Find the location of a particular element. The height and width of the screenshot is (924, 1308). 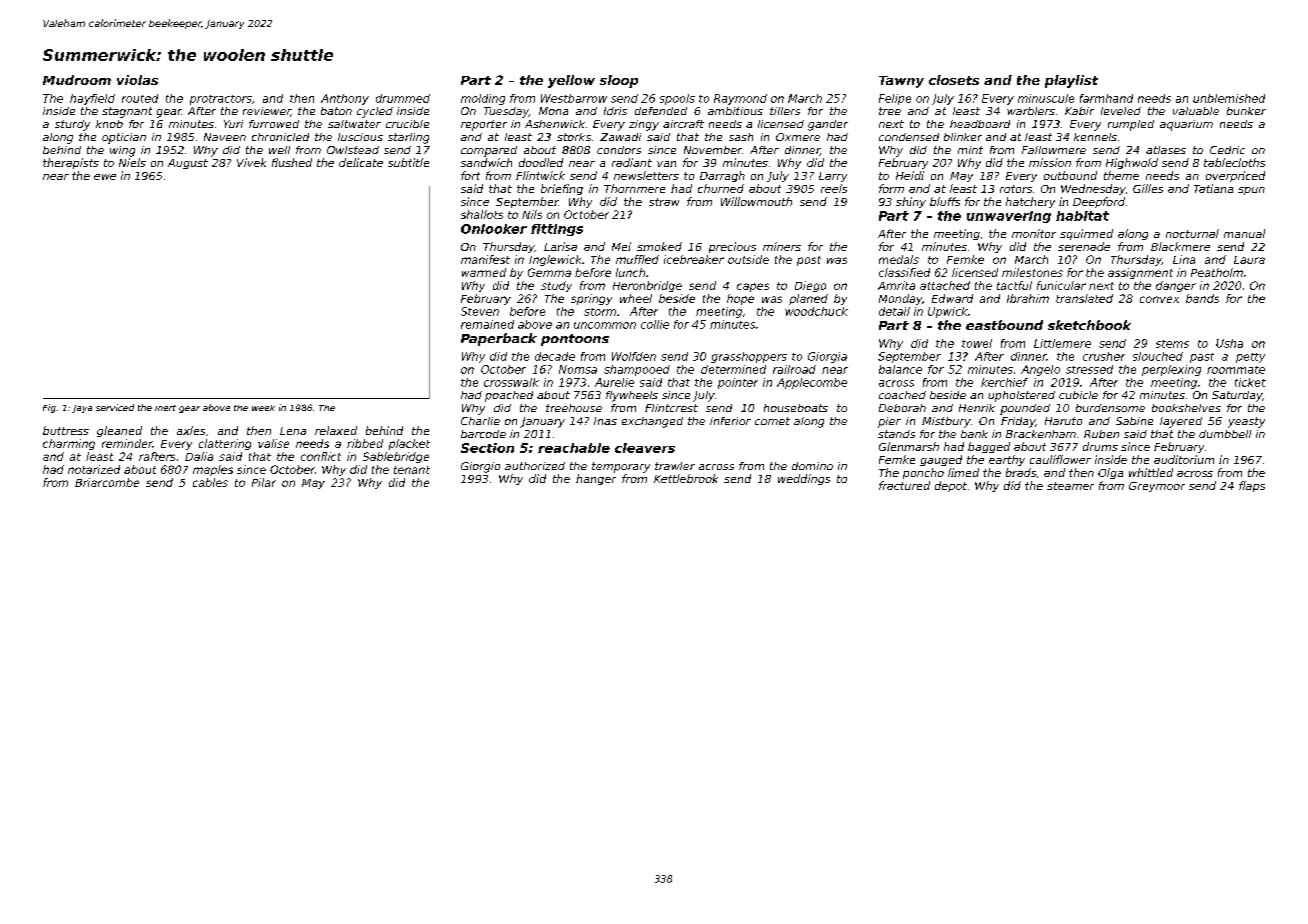

violas is located at coordinates (137, 80).
